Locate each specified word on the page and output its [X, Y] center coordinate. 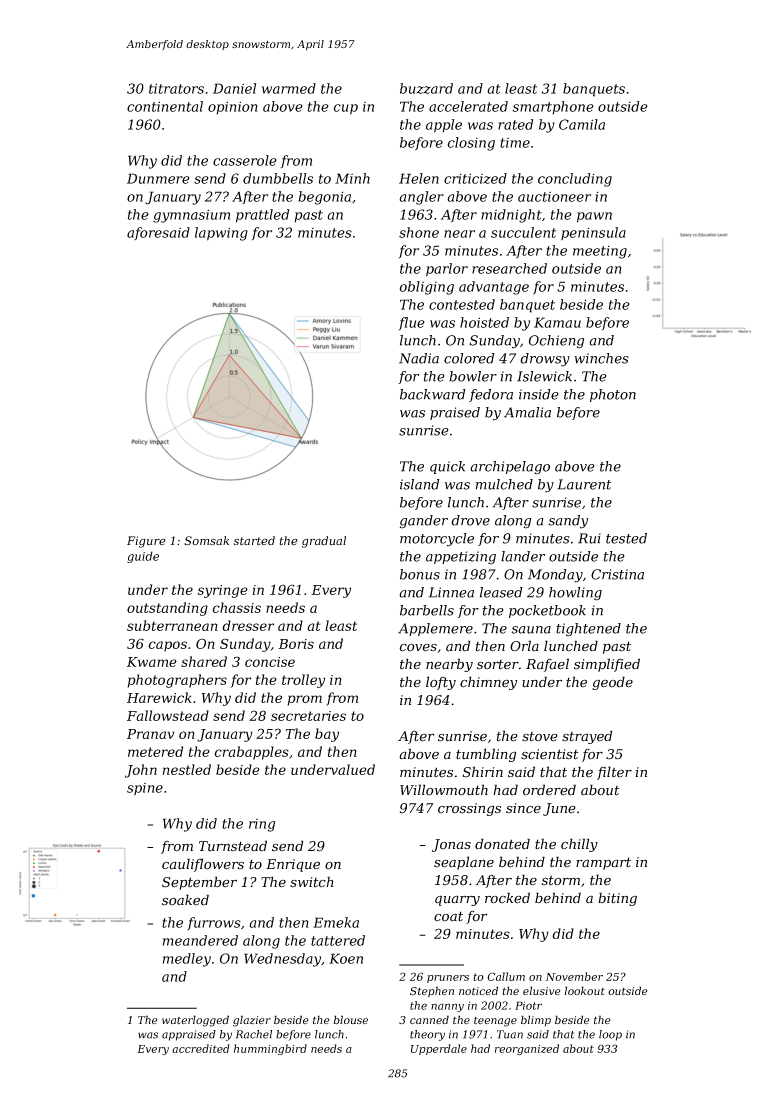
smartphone [553, 107]
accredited [201, 1048]
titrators [176, 88]
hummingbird [270, 1049]
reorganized [527, 1049]
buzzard [426, 88]
